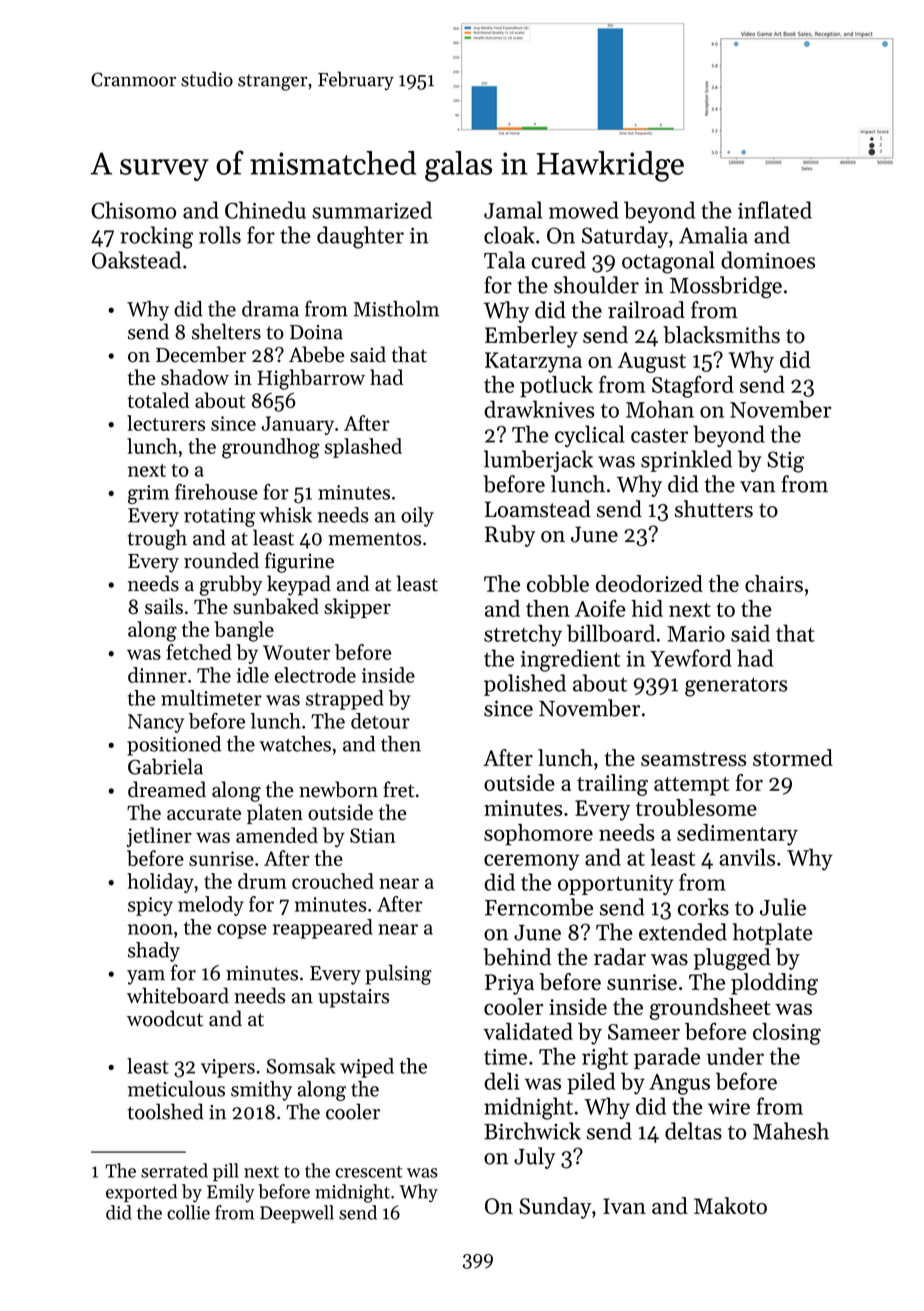  What do you see at coordinates (150, 906) in the screenshot?
I see `spicy` at bounding box center [150, 906].
